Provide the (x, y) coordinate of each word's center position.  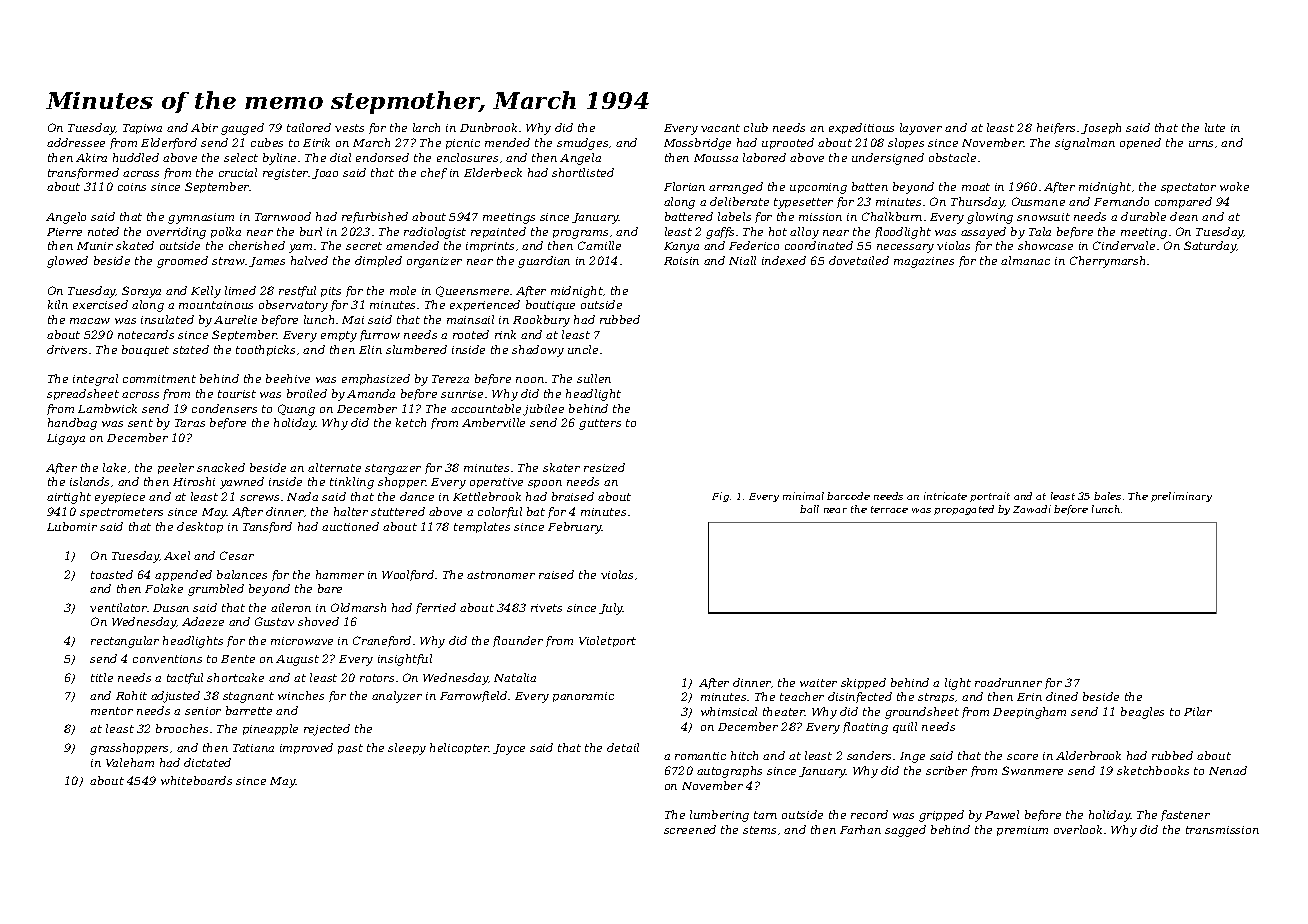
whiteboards (196, 780)
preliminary (1181, 497)
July (611, 609)
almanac (1025, 260)
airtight (69, 498)
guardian (544, 262)
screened (690, 829)
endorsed (382, 157)
